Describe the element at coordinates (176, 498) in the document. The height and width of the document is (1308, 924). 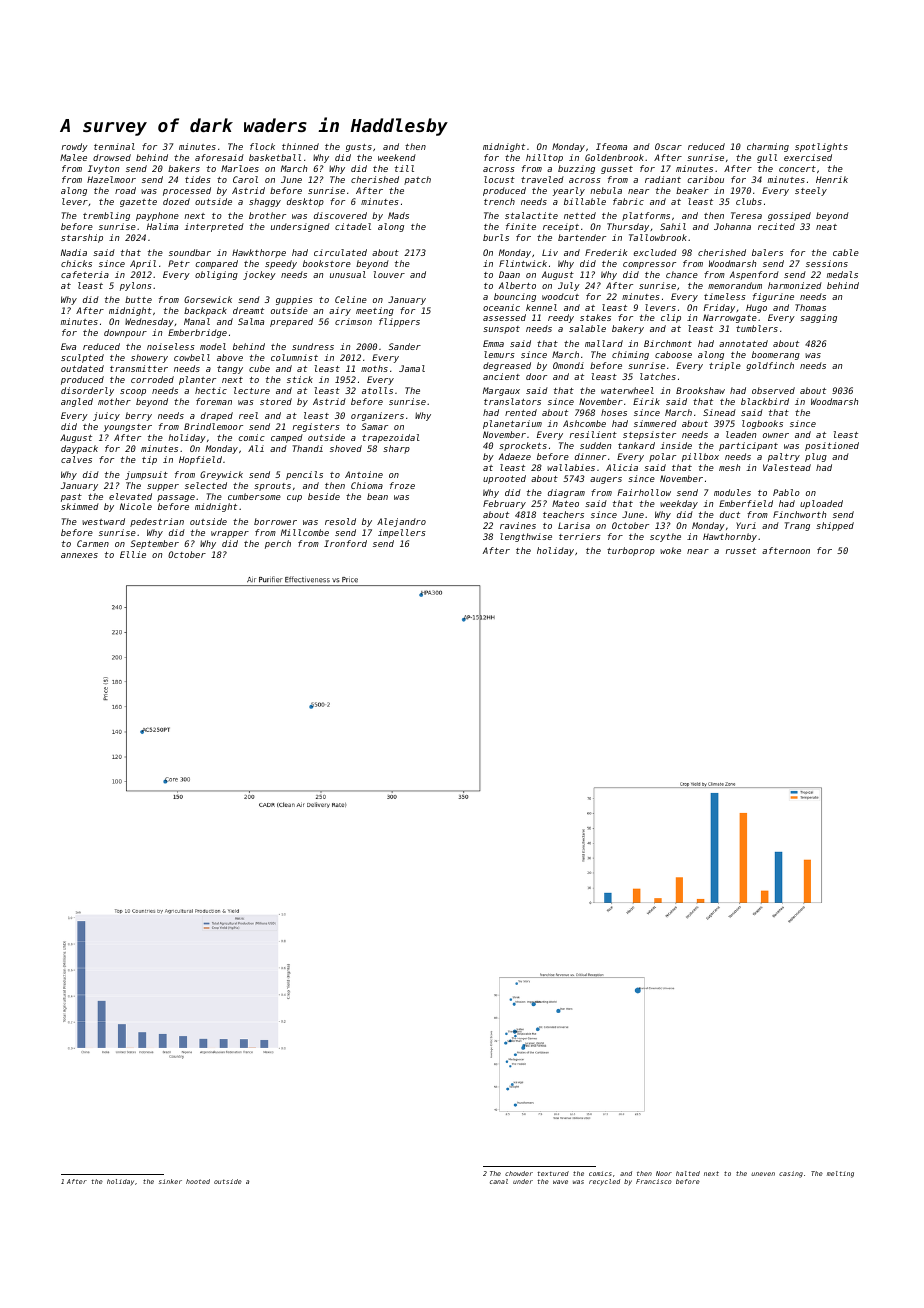
I see `passage` at that location.
